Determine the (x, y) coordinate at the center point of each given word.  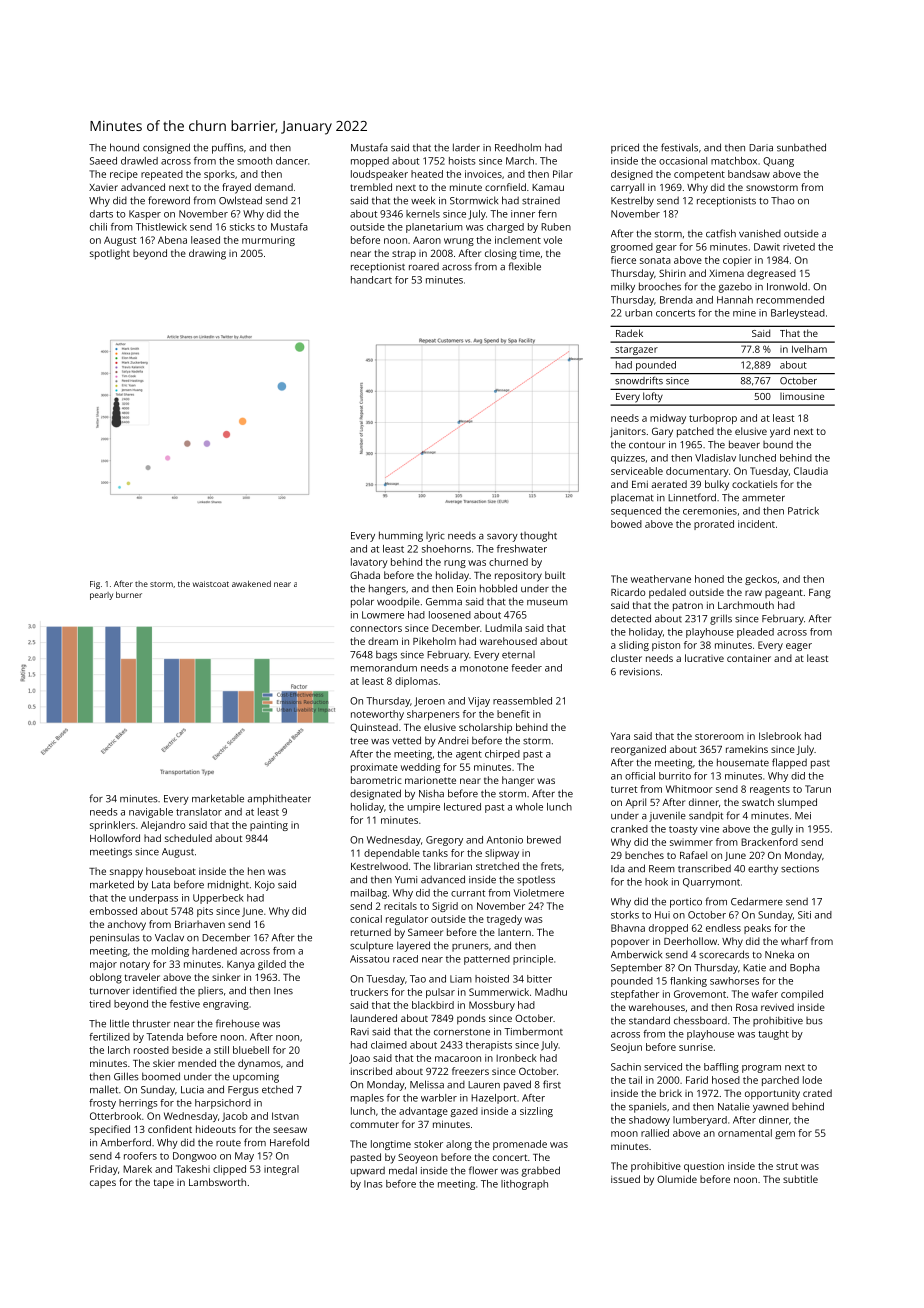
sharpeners (433, 715)
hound (124, 147)
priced (625, 148)
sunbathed (801, 147)
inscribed (371, 1071)
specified (110, 1130)
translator (199, 812)
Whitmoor (689, 789)
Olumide (677, 1179)
